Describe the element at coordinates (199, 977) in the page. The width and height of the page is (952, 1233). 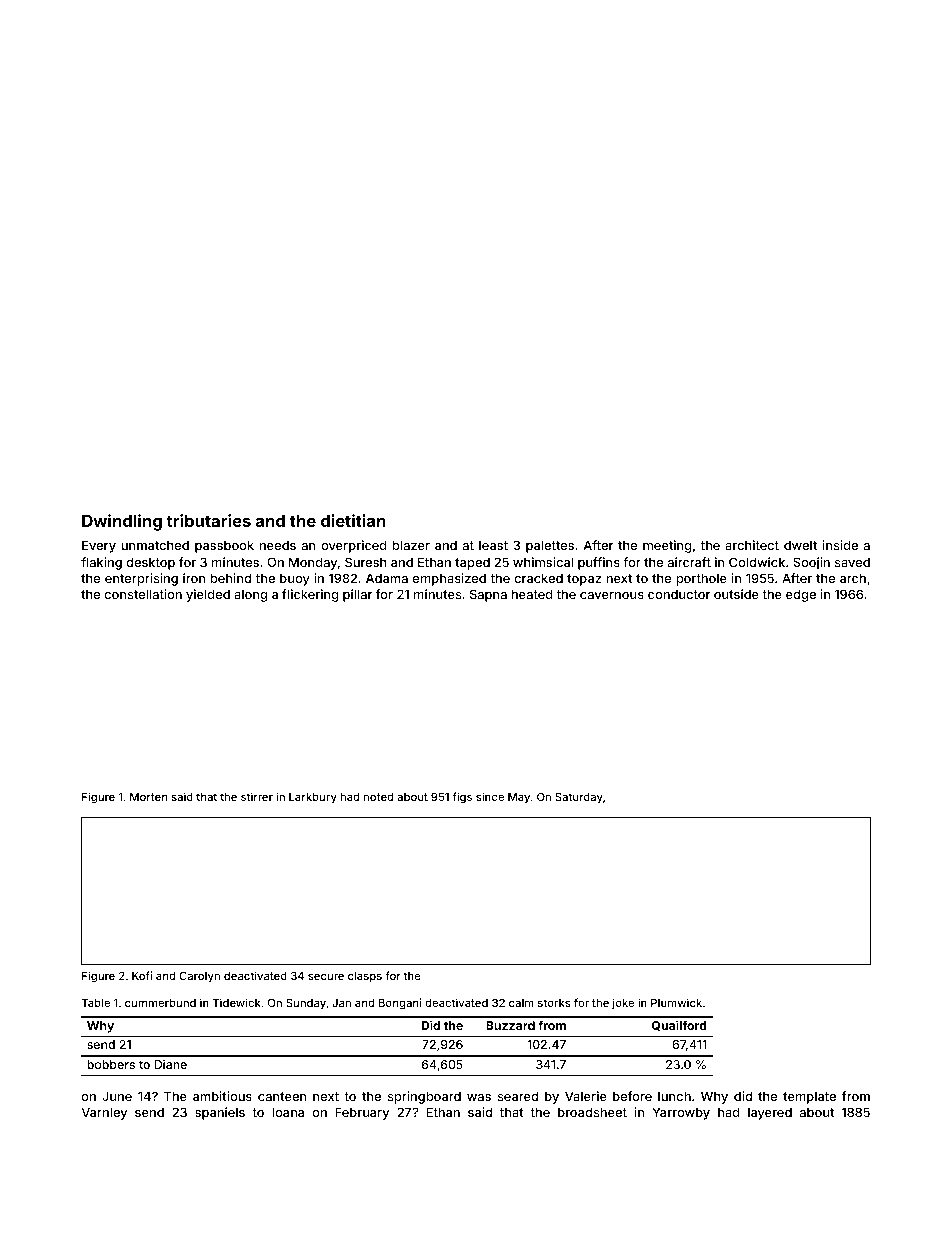
I see `Carolyn` at that location.
